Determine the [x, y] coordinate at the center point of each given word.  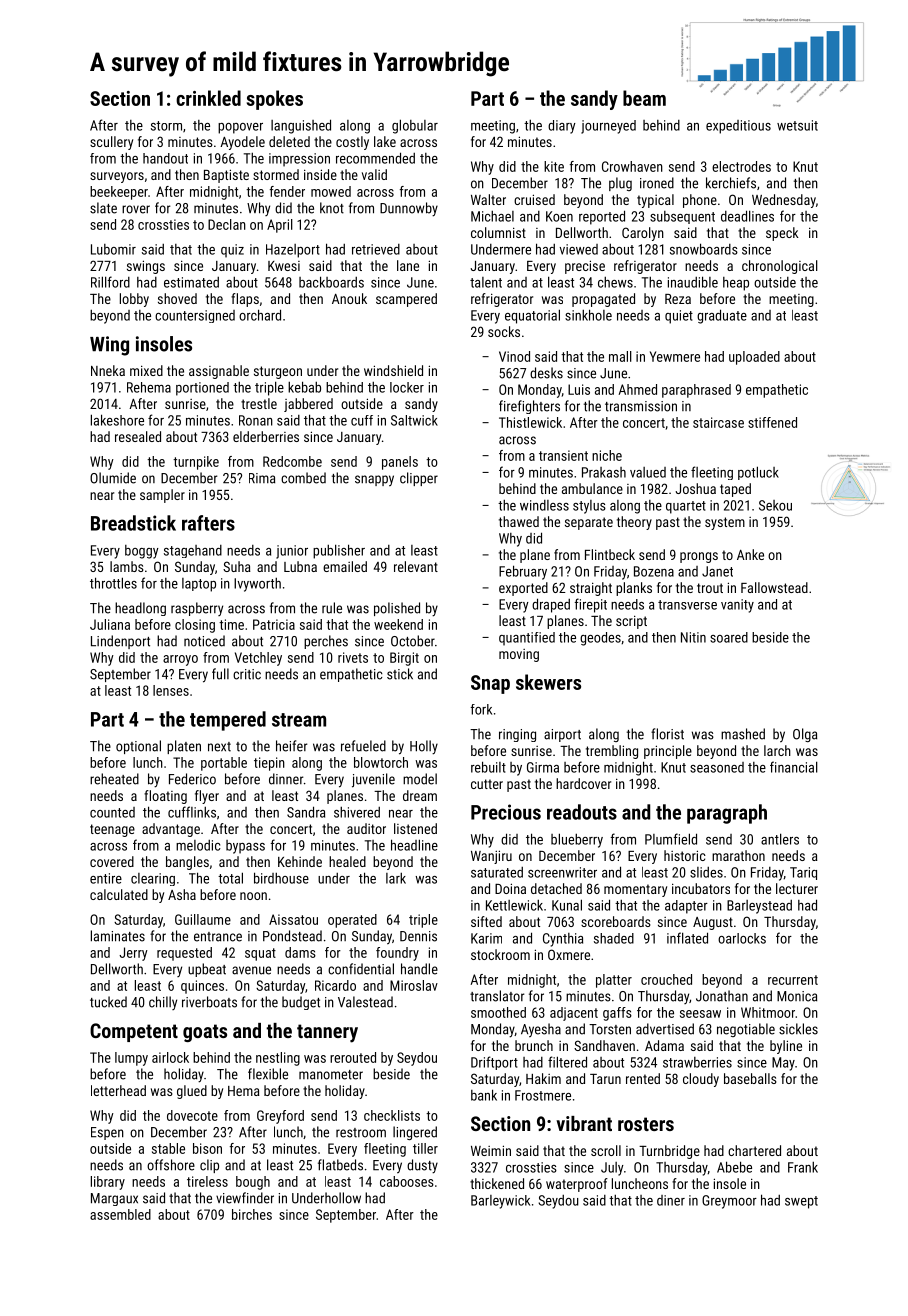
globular [415, 126]
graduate [722, 316]
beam [644, 98]
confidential [361, 969]
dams [300, 952]
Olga [805, 735]
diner [671, 1200]
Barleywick [500, 1202]
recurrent [793, 980]
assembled [120, 1214]
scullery [111, 143]
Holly [424, 747]
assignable [219, 372]
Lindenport [120, 642]
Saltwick [414, 420]
